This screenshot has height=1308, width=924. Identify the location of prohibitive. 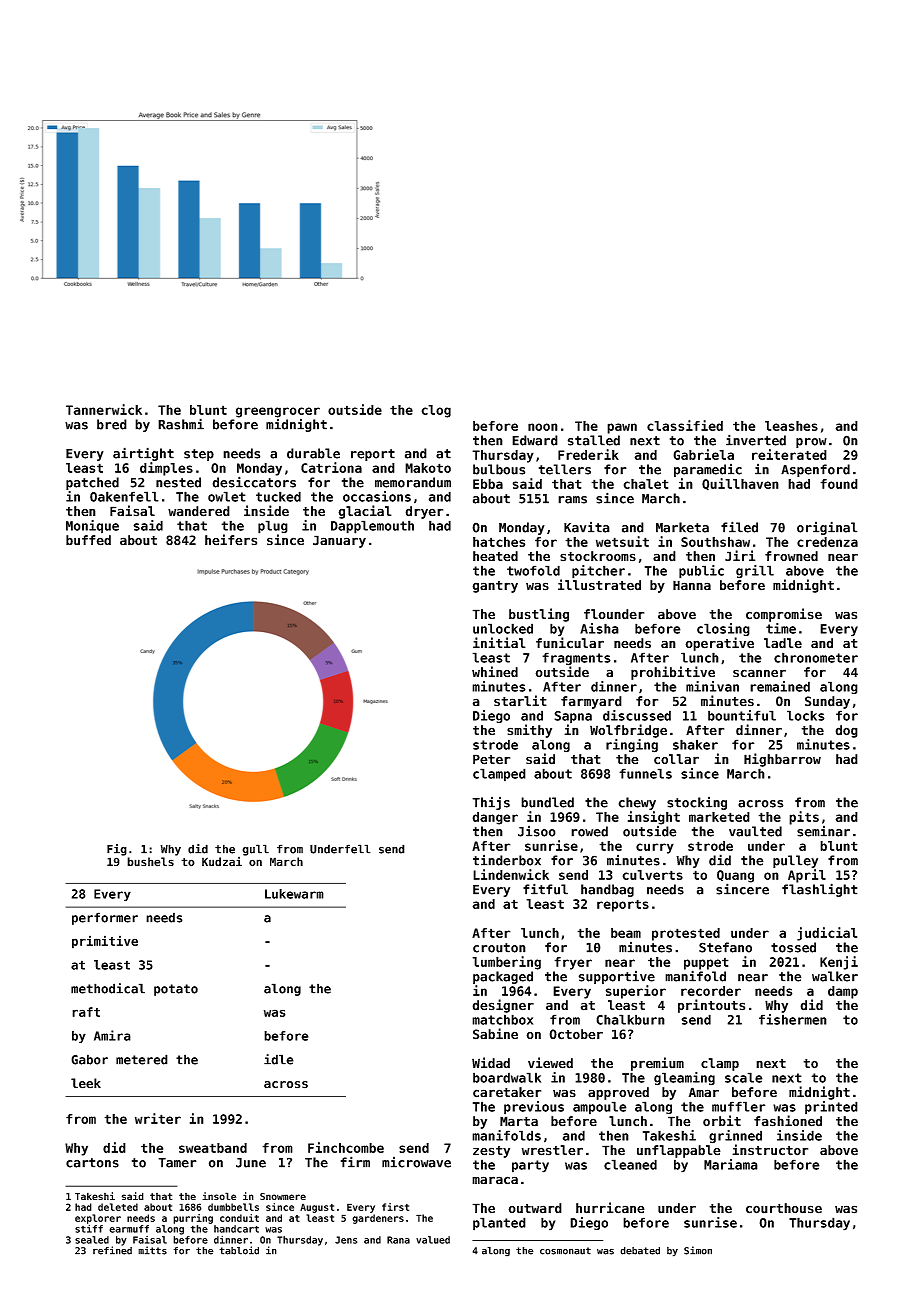
(673, 673).
